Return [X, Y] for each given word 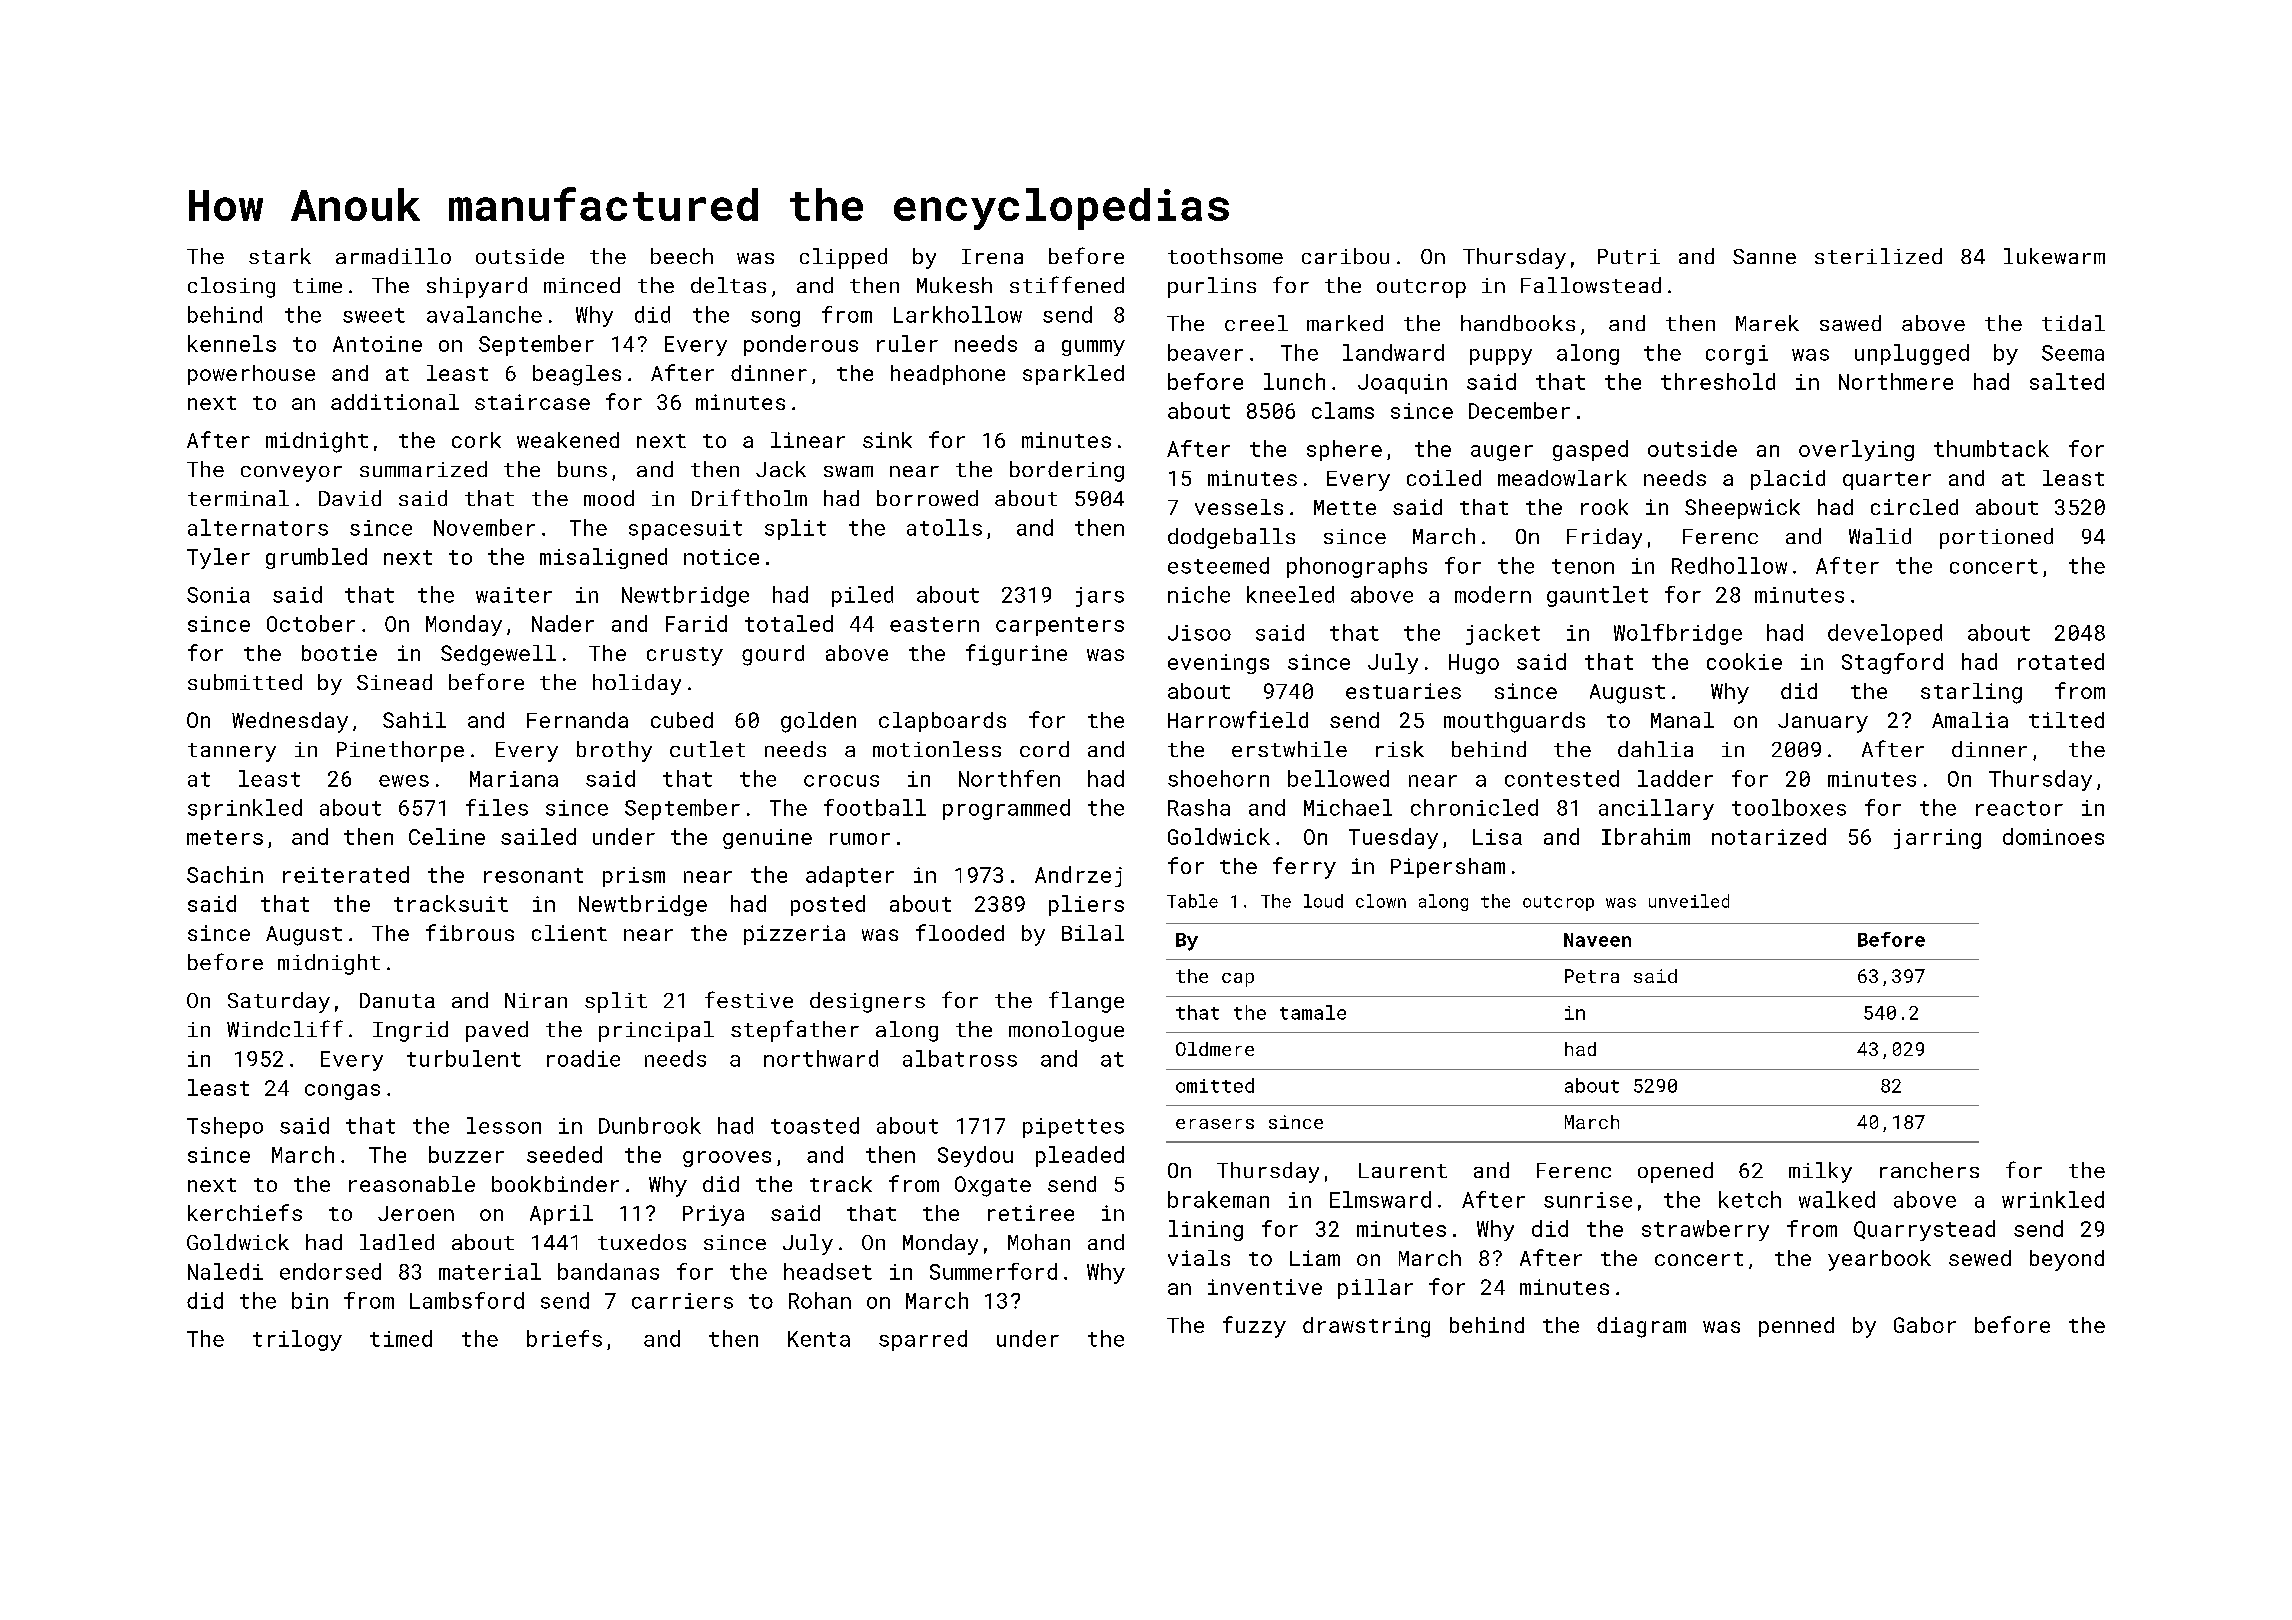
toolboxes [1789, 807]
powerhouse [251, 375]
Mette [1345, 507]
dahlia [1655, 749]
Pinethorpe [400, 751]
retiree [1031, 1213]
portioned [1996, 538]
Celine [447, 836]
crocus [841, 781]
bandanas [608, 1271]
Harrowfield [1238, 719]
